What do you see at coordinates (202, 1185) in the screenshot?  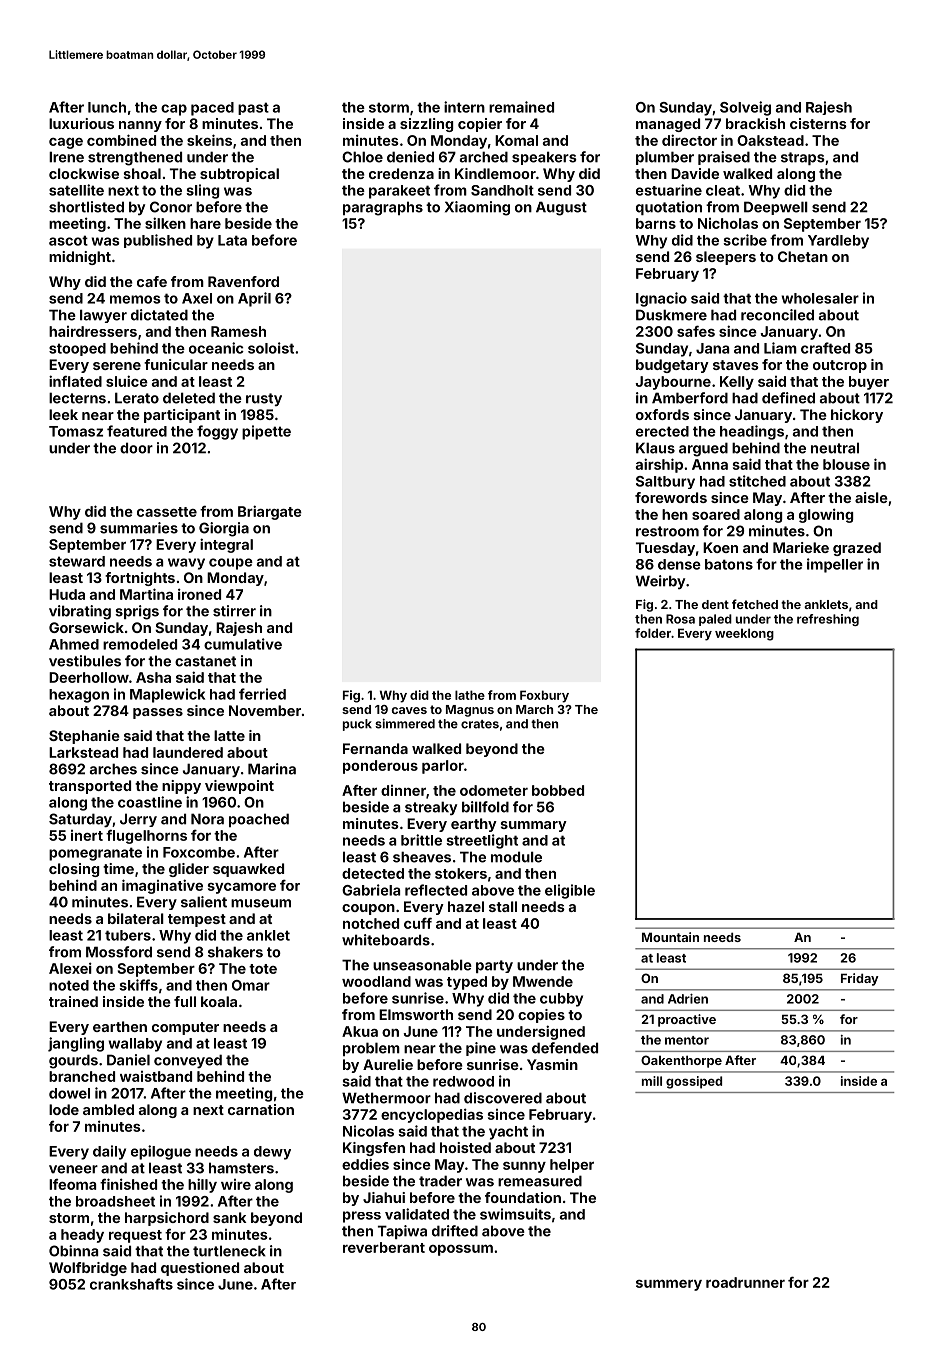 I see `hilly` at bounding box center [202, 1185].
